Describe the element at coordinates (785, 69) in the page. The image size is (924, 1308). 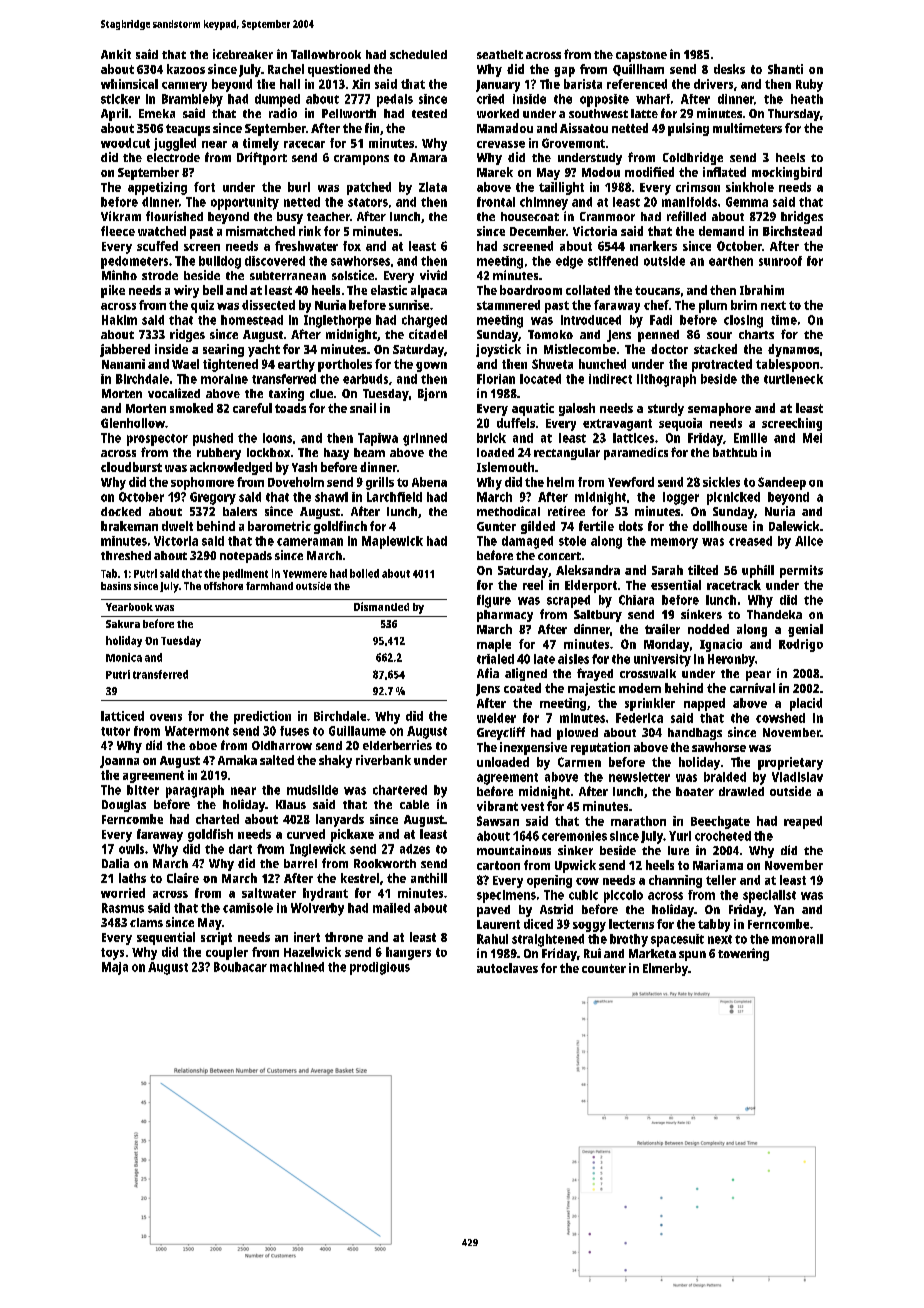
I see `Shanti` at that location.
